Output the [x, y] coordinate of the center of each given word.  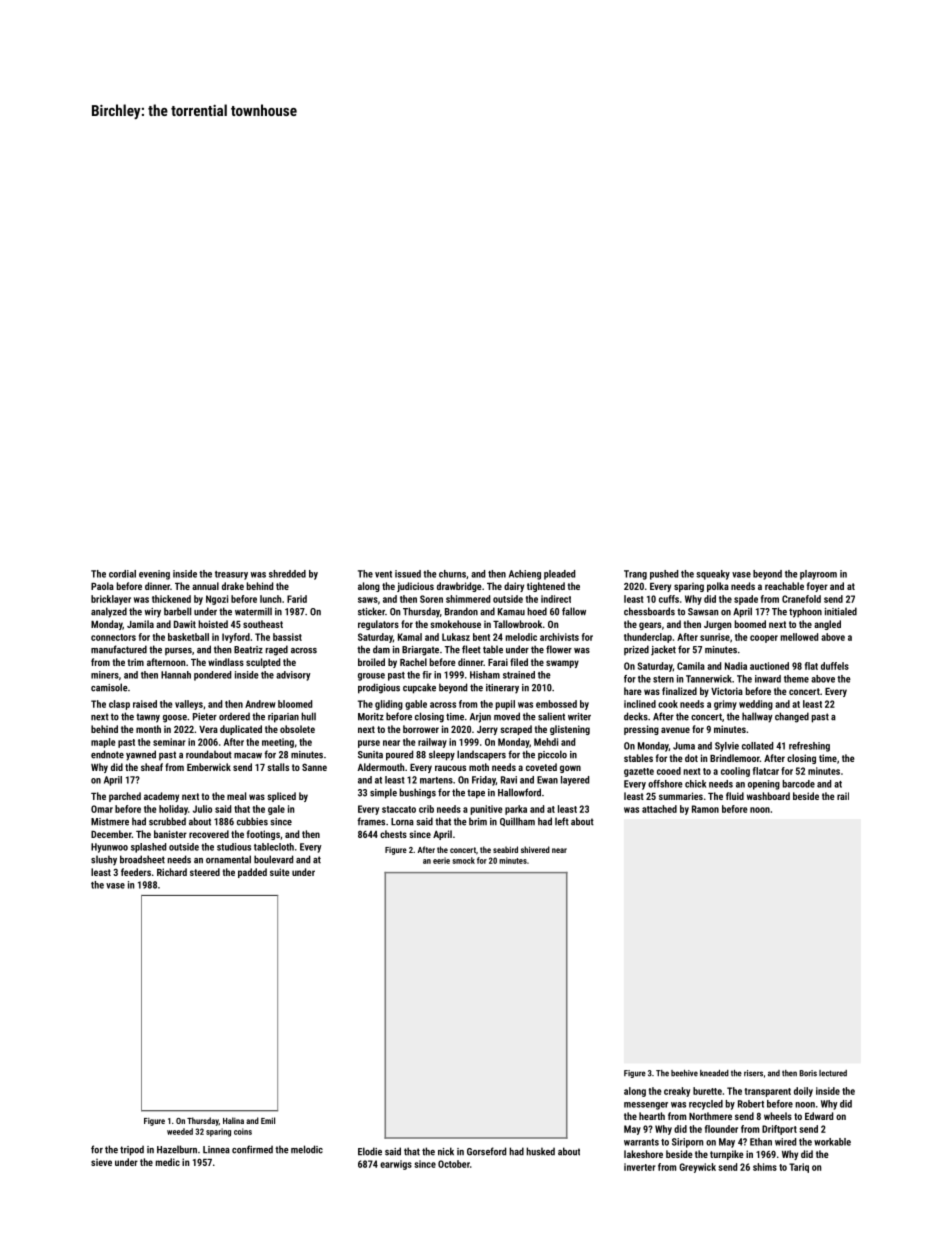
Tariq [799, 1168]
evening [154, 575]
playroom [818, 575]
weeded [180, 1131]
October [454, 1164]
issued [408, 574]
